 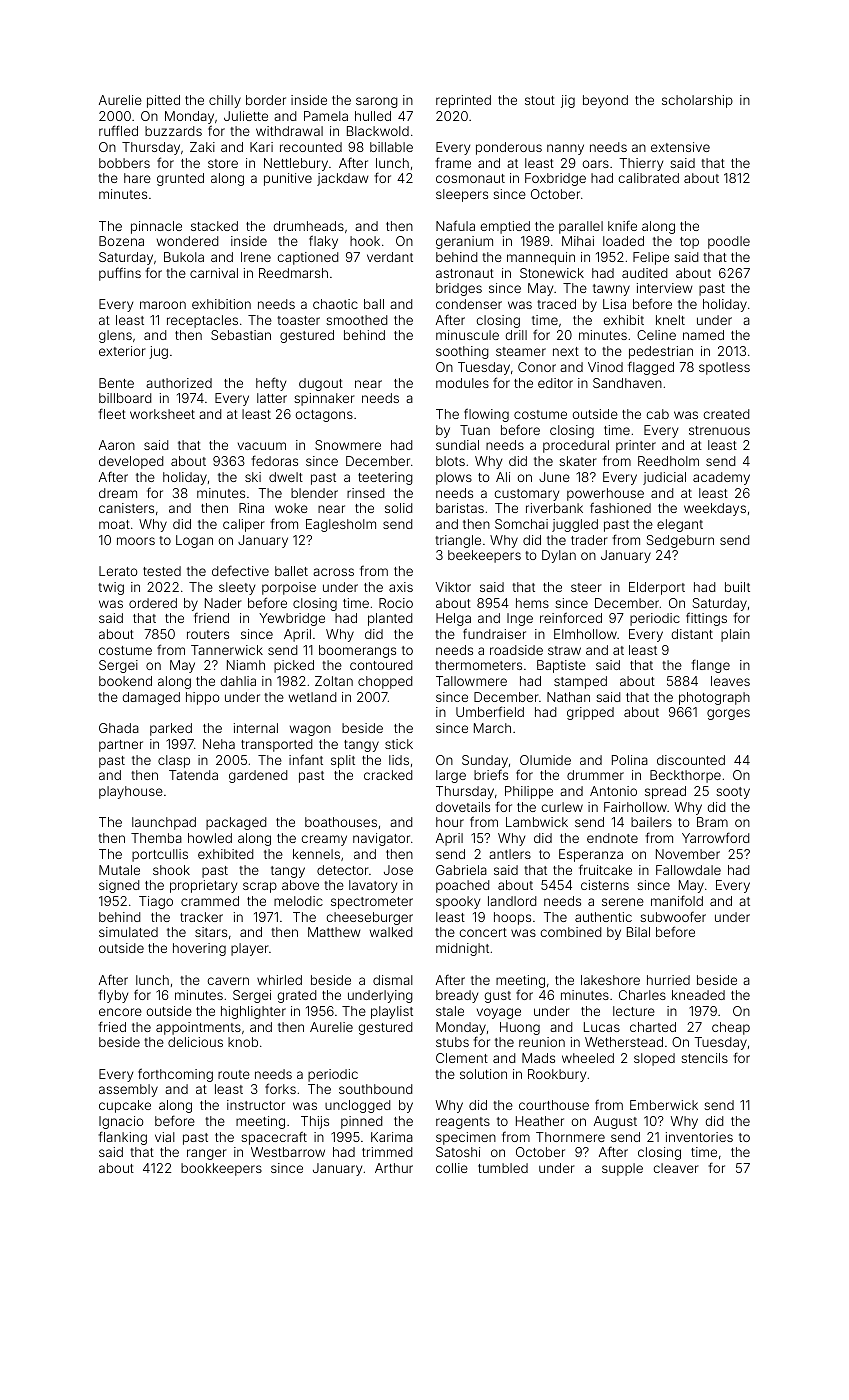 What do you see at coordinates (377, 102) in the document?
I see `sarong` at bounding box center [377, 102].
